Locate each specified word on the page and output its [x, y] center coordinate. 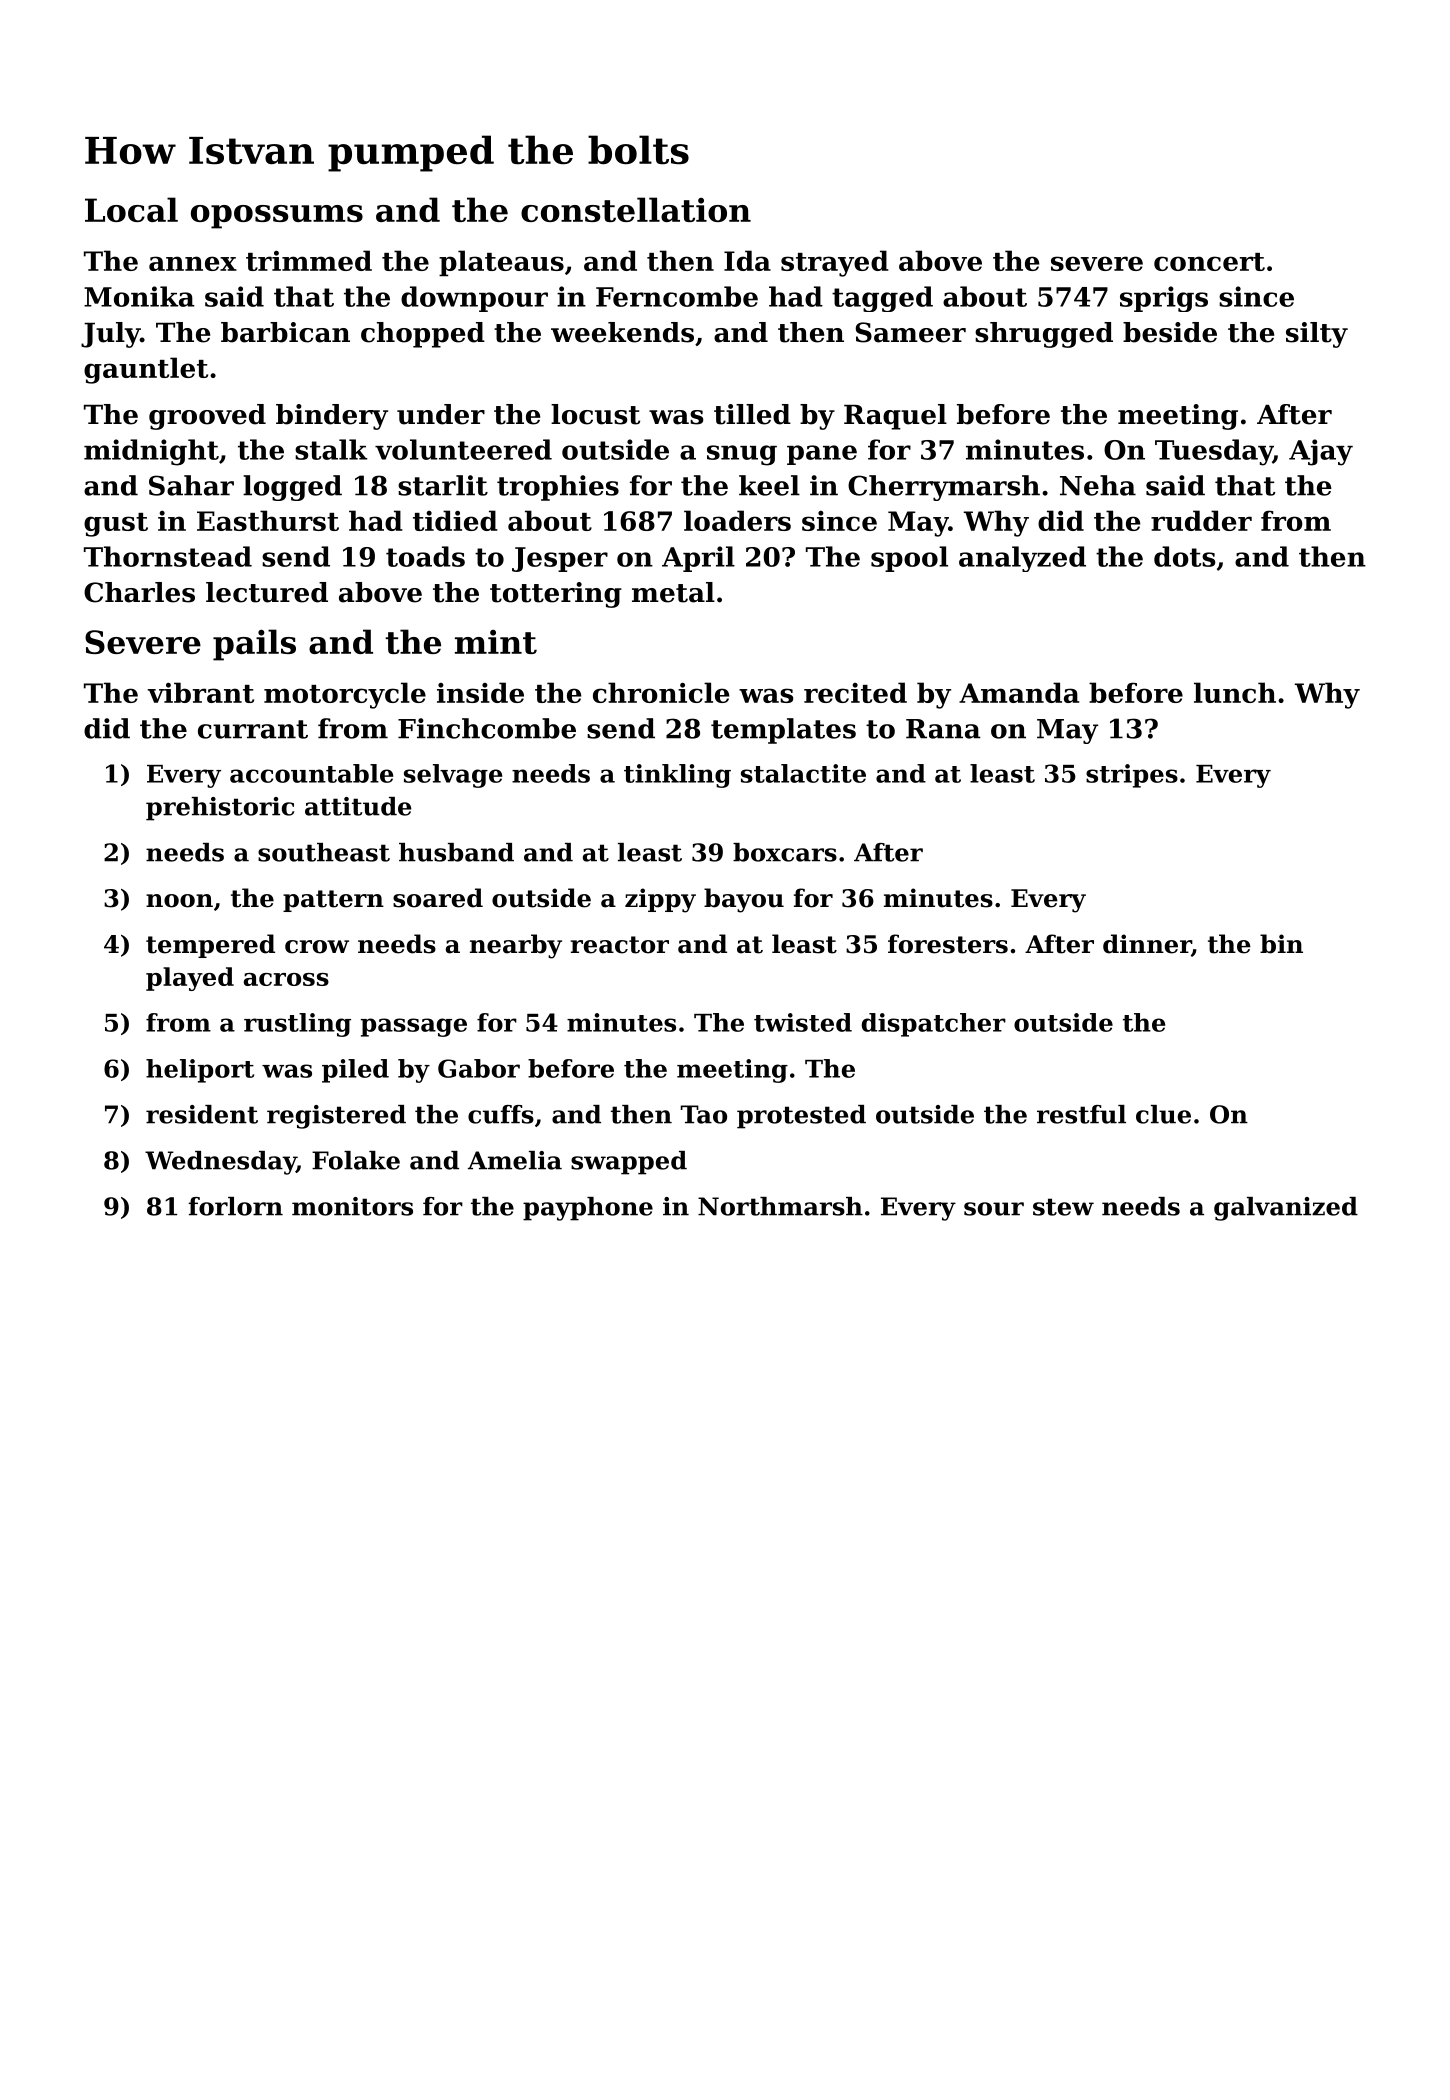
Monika [139, 296]
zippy [660, 900]
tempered [210, 946]
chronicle [661, 692]
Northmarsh [780, 1206]
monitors [352, 1206]
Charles [139, 592]
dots [1185, 556]
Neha [1098, 485]
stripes [1132, 776]
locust [595, 414]
